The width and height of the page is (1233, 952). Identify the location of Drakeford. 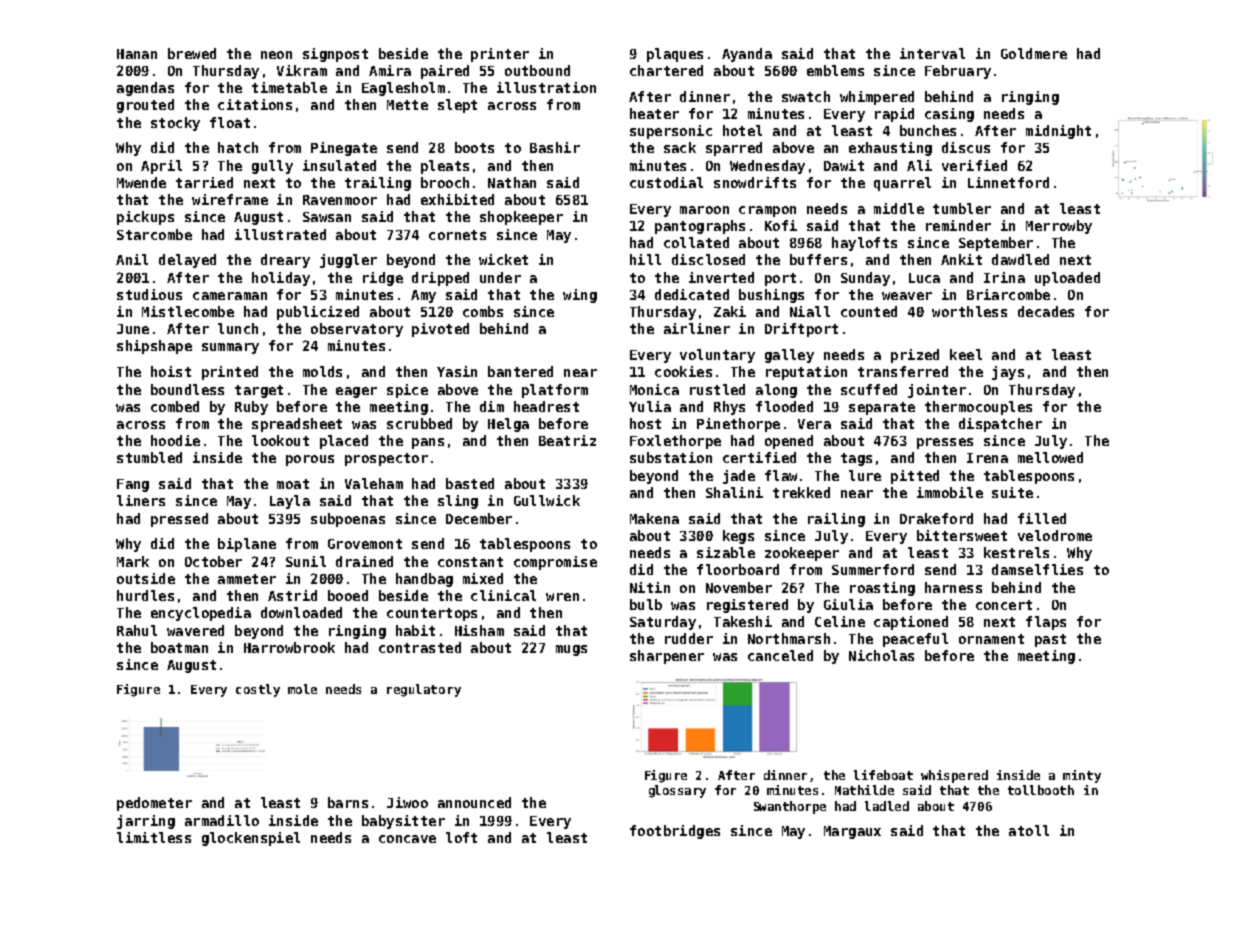
(936, 518).
